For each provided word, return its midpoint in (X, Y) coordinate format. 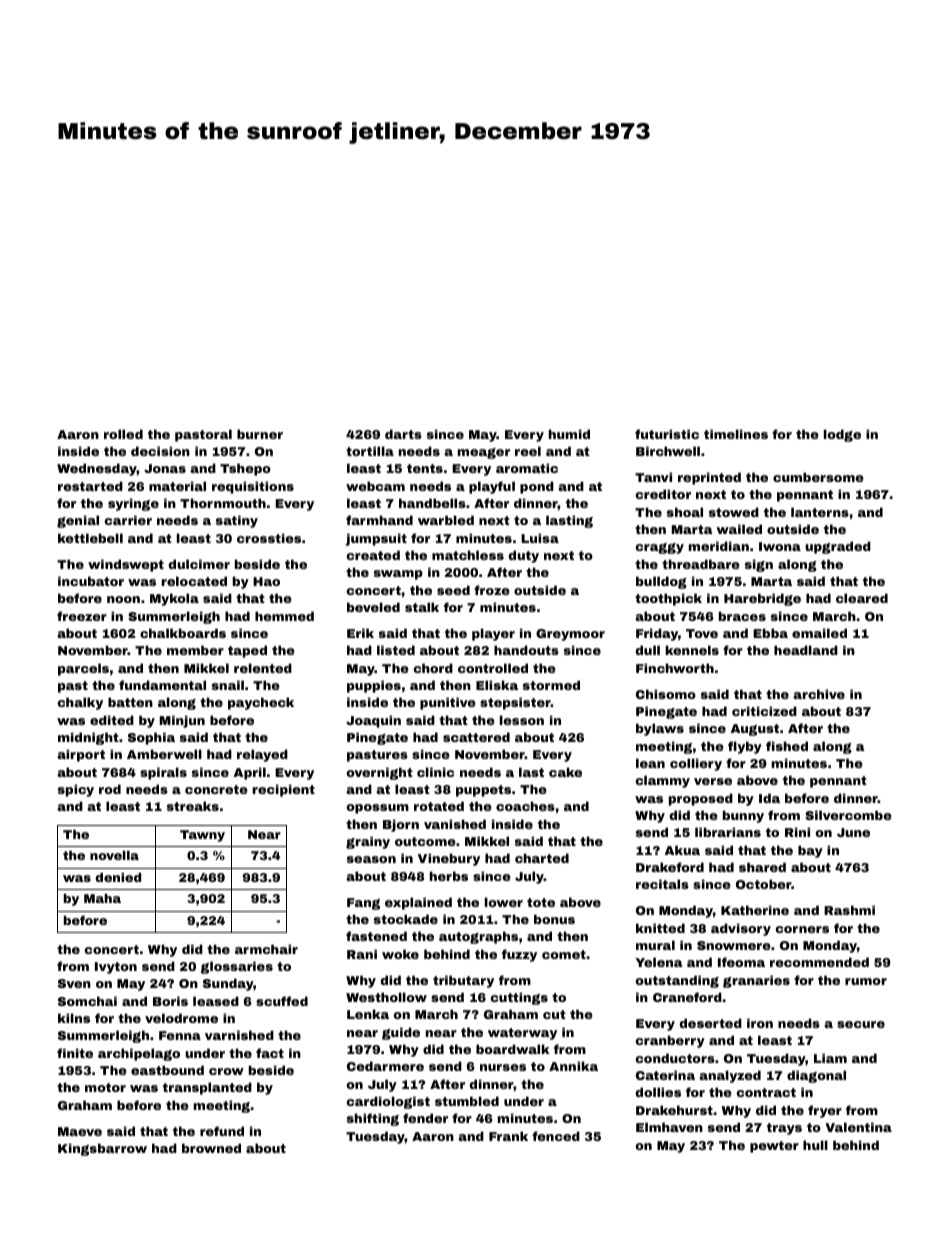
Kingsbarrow (102, 1149)
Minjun (182, 721)
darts (403, 434)
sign (759, 565)
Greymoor (570, 635)
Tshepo (245, 469)
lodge (842, 435)
